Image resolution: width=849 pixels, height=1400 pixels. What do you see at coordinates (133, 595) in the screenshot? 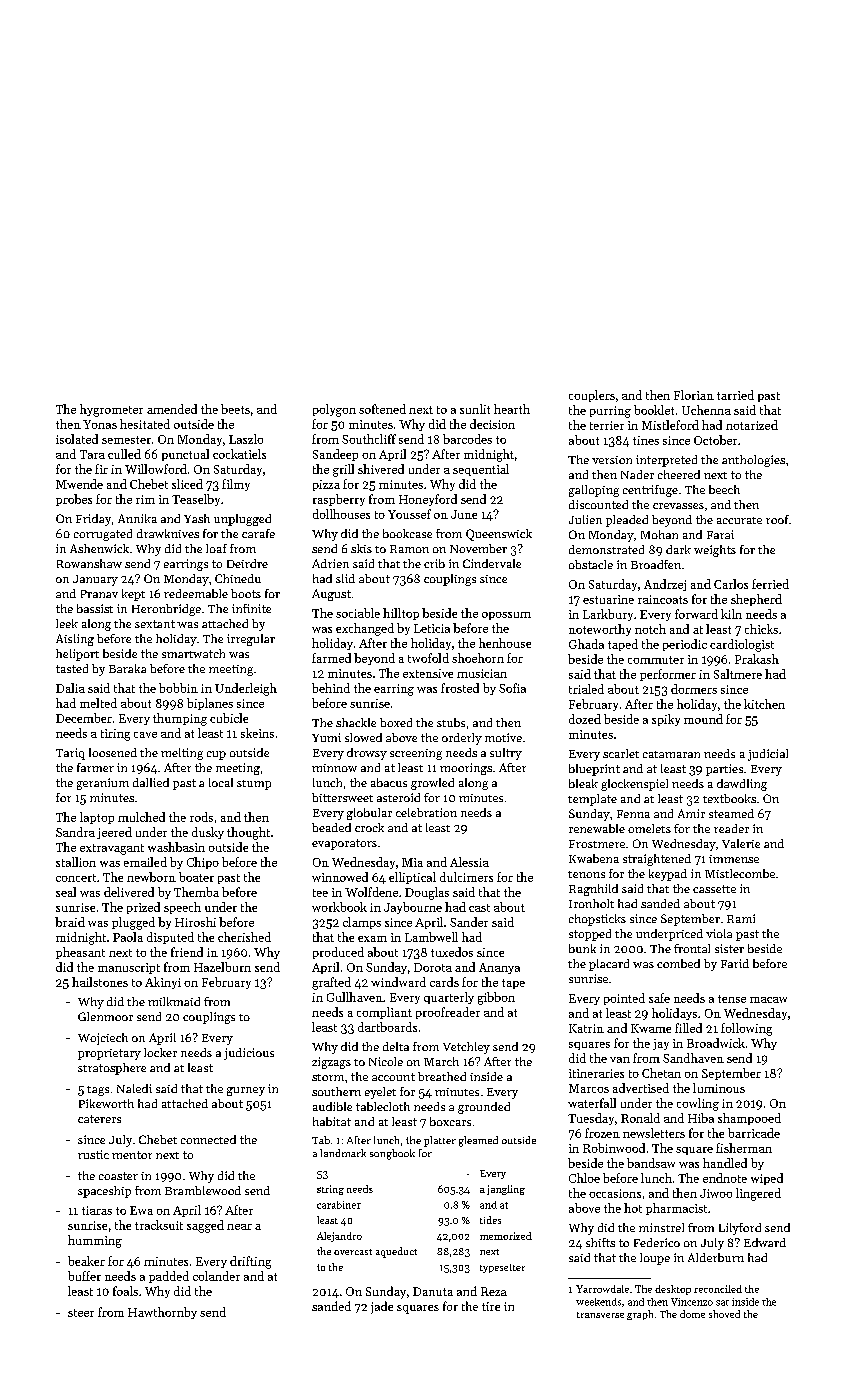
I see `kept` at bounding box center [133, 595].
